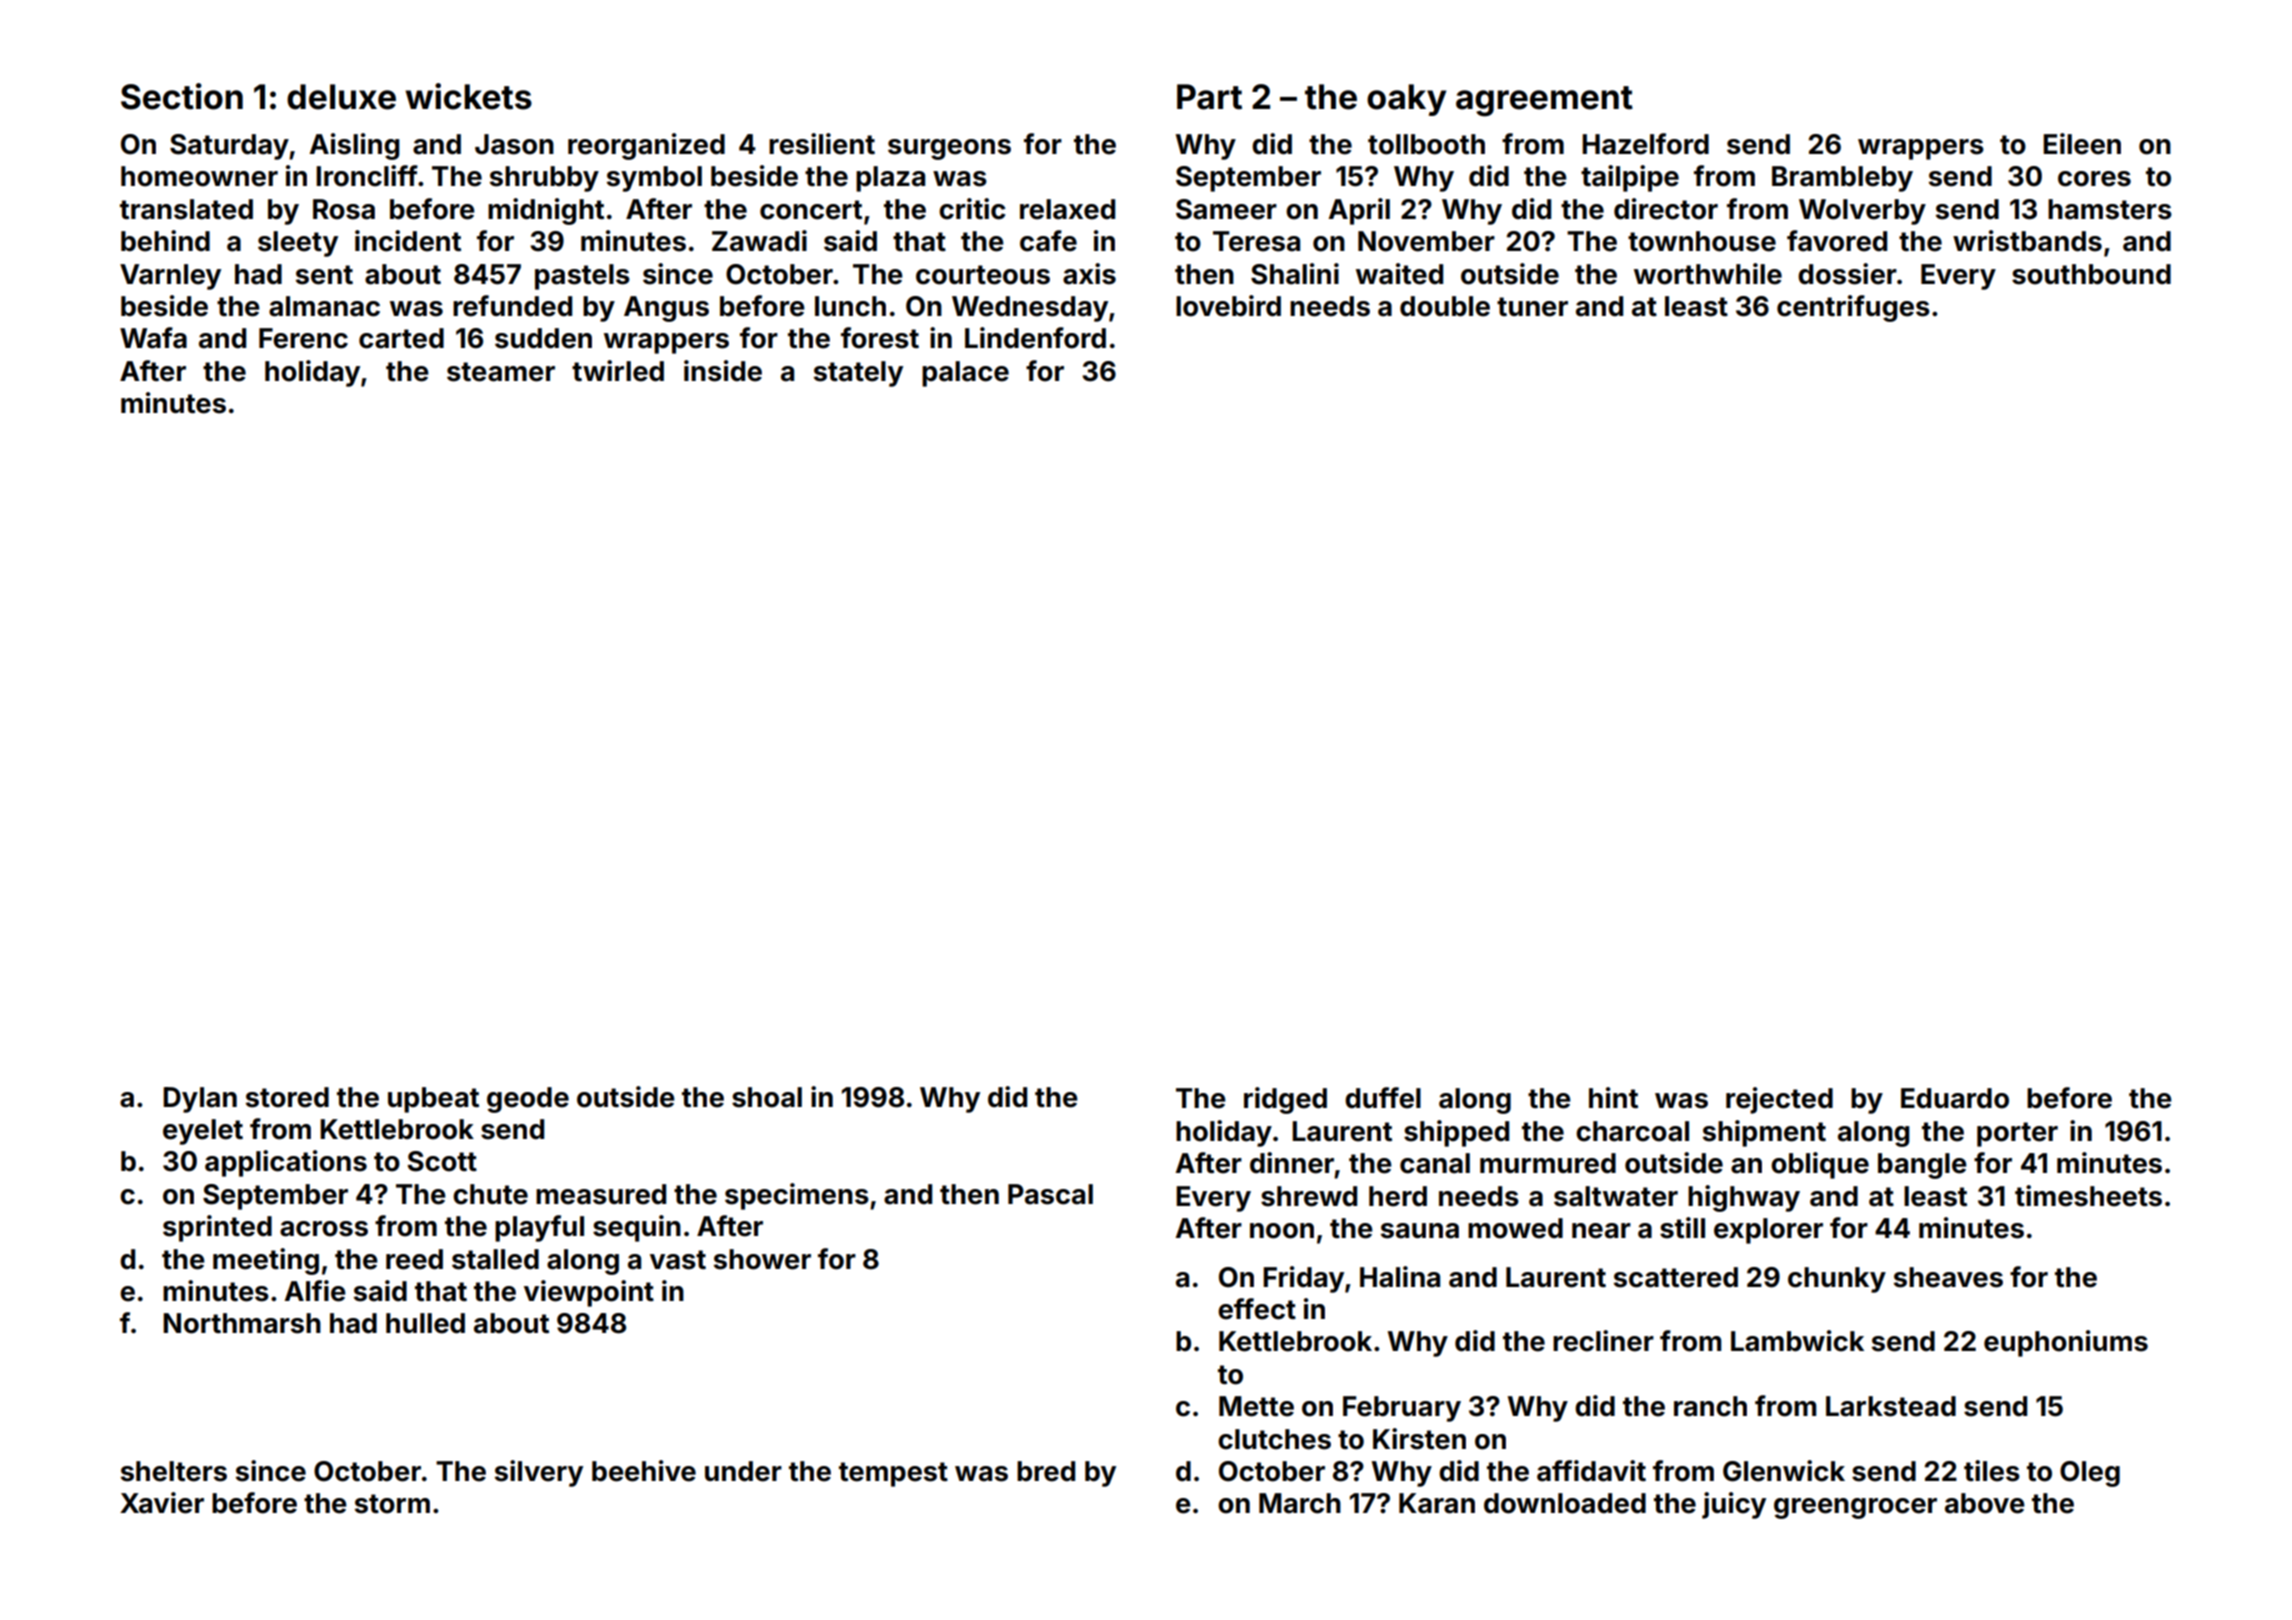 This image has width=2292, height=1620. What do you see at coordinates (1955, 1098) in the image?
I see `Eduardo` at bounding box center [1955, 1098].
